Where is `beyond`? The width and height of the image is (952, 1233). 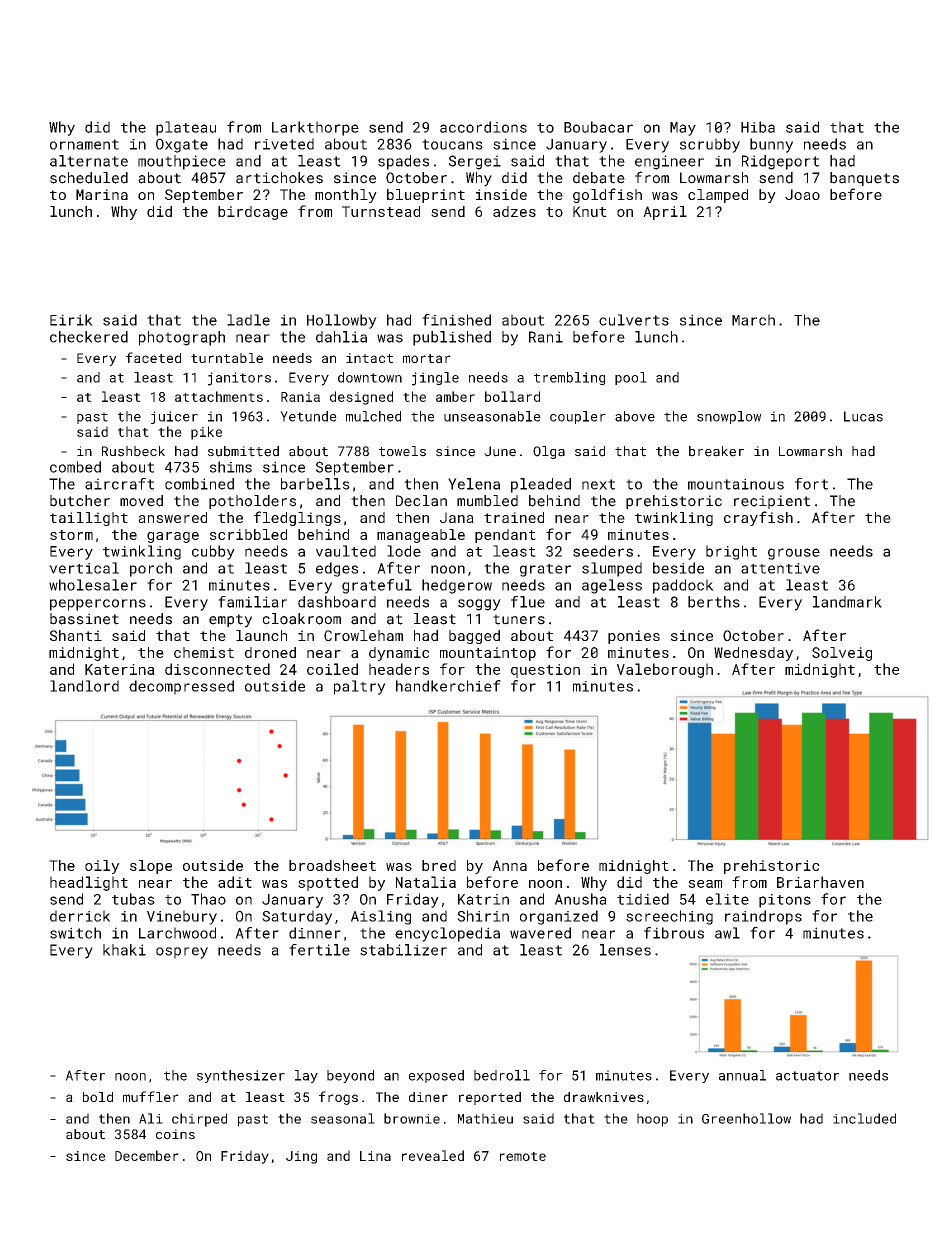 beyond is located at coordinates (350, 1076).
